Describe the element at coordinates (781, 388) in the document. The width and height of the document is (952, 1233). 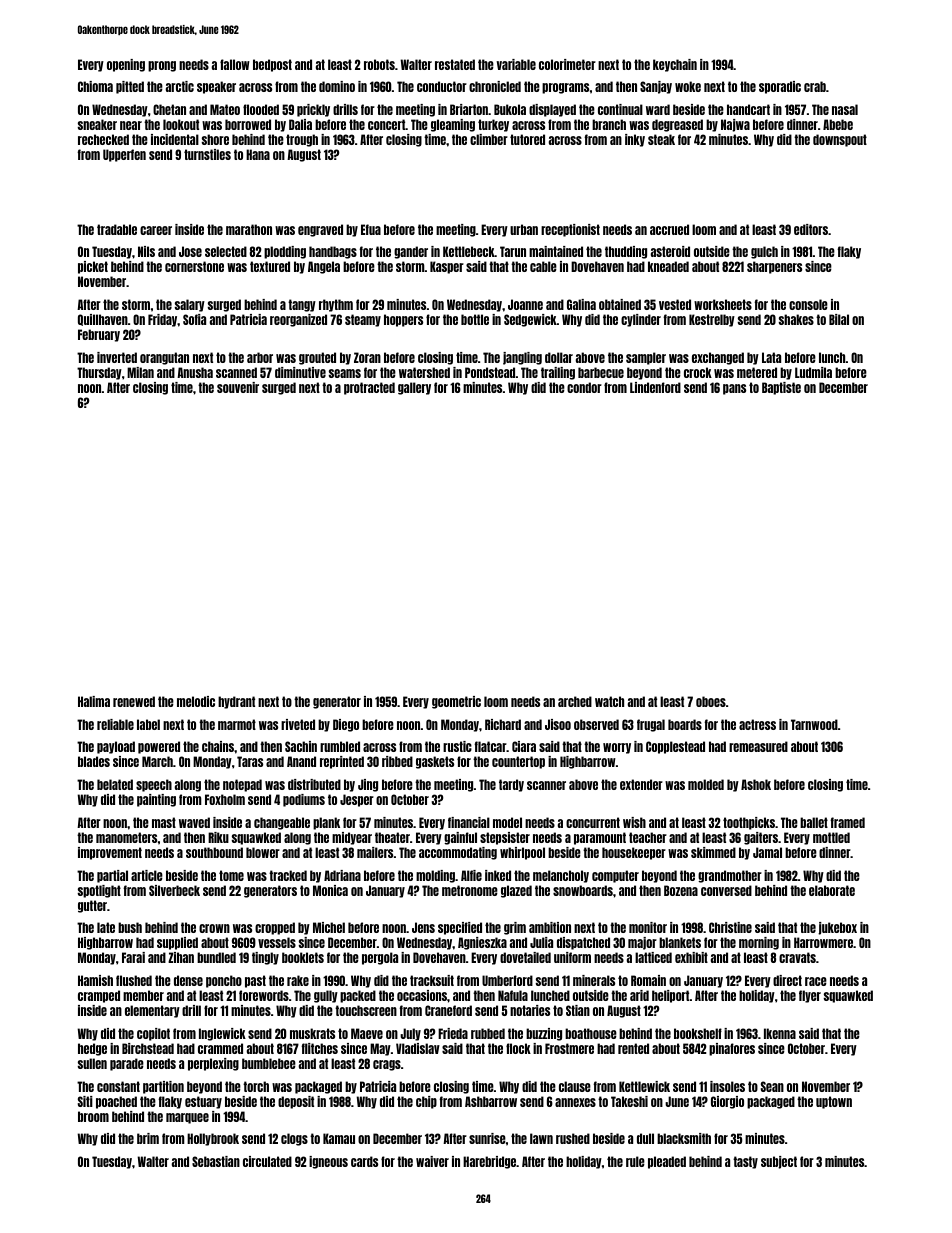
I see `Baptiste` at that location.
